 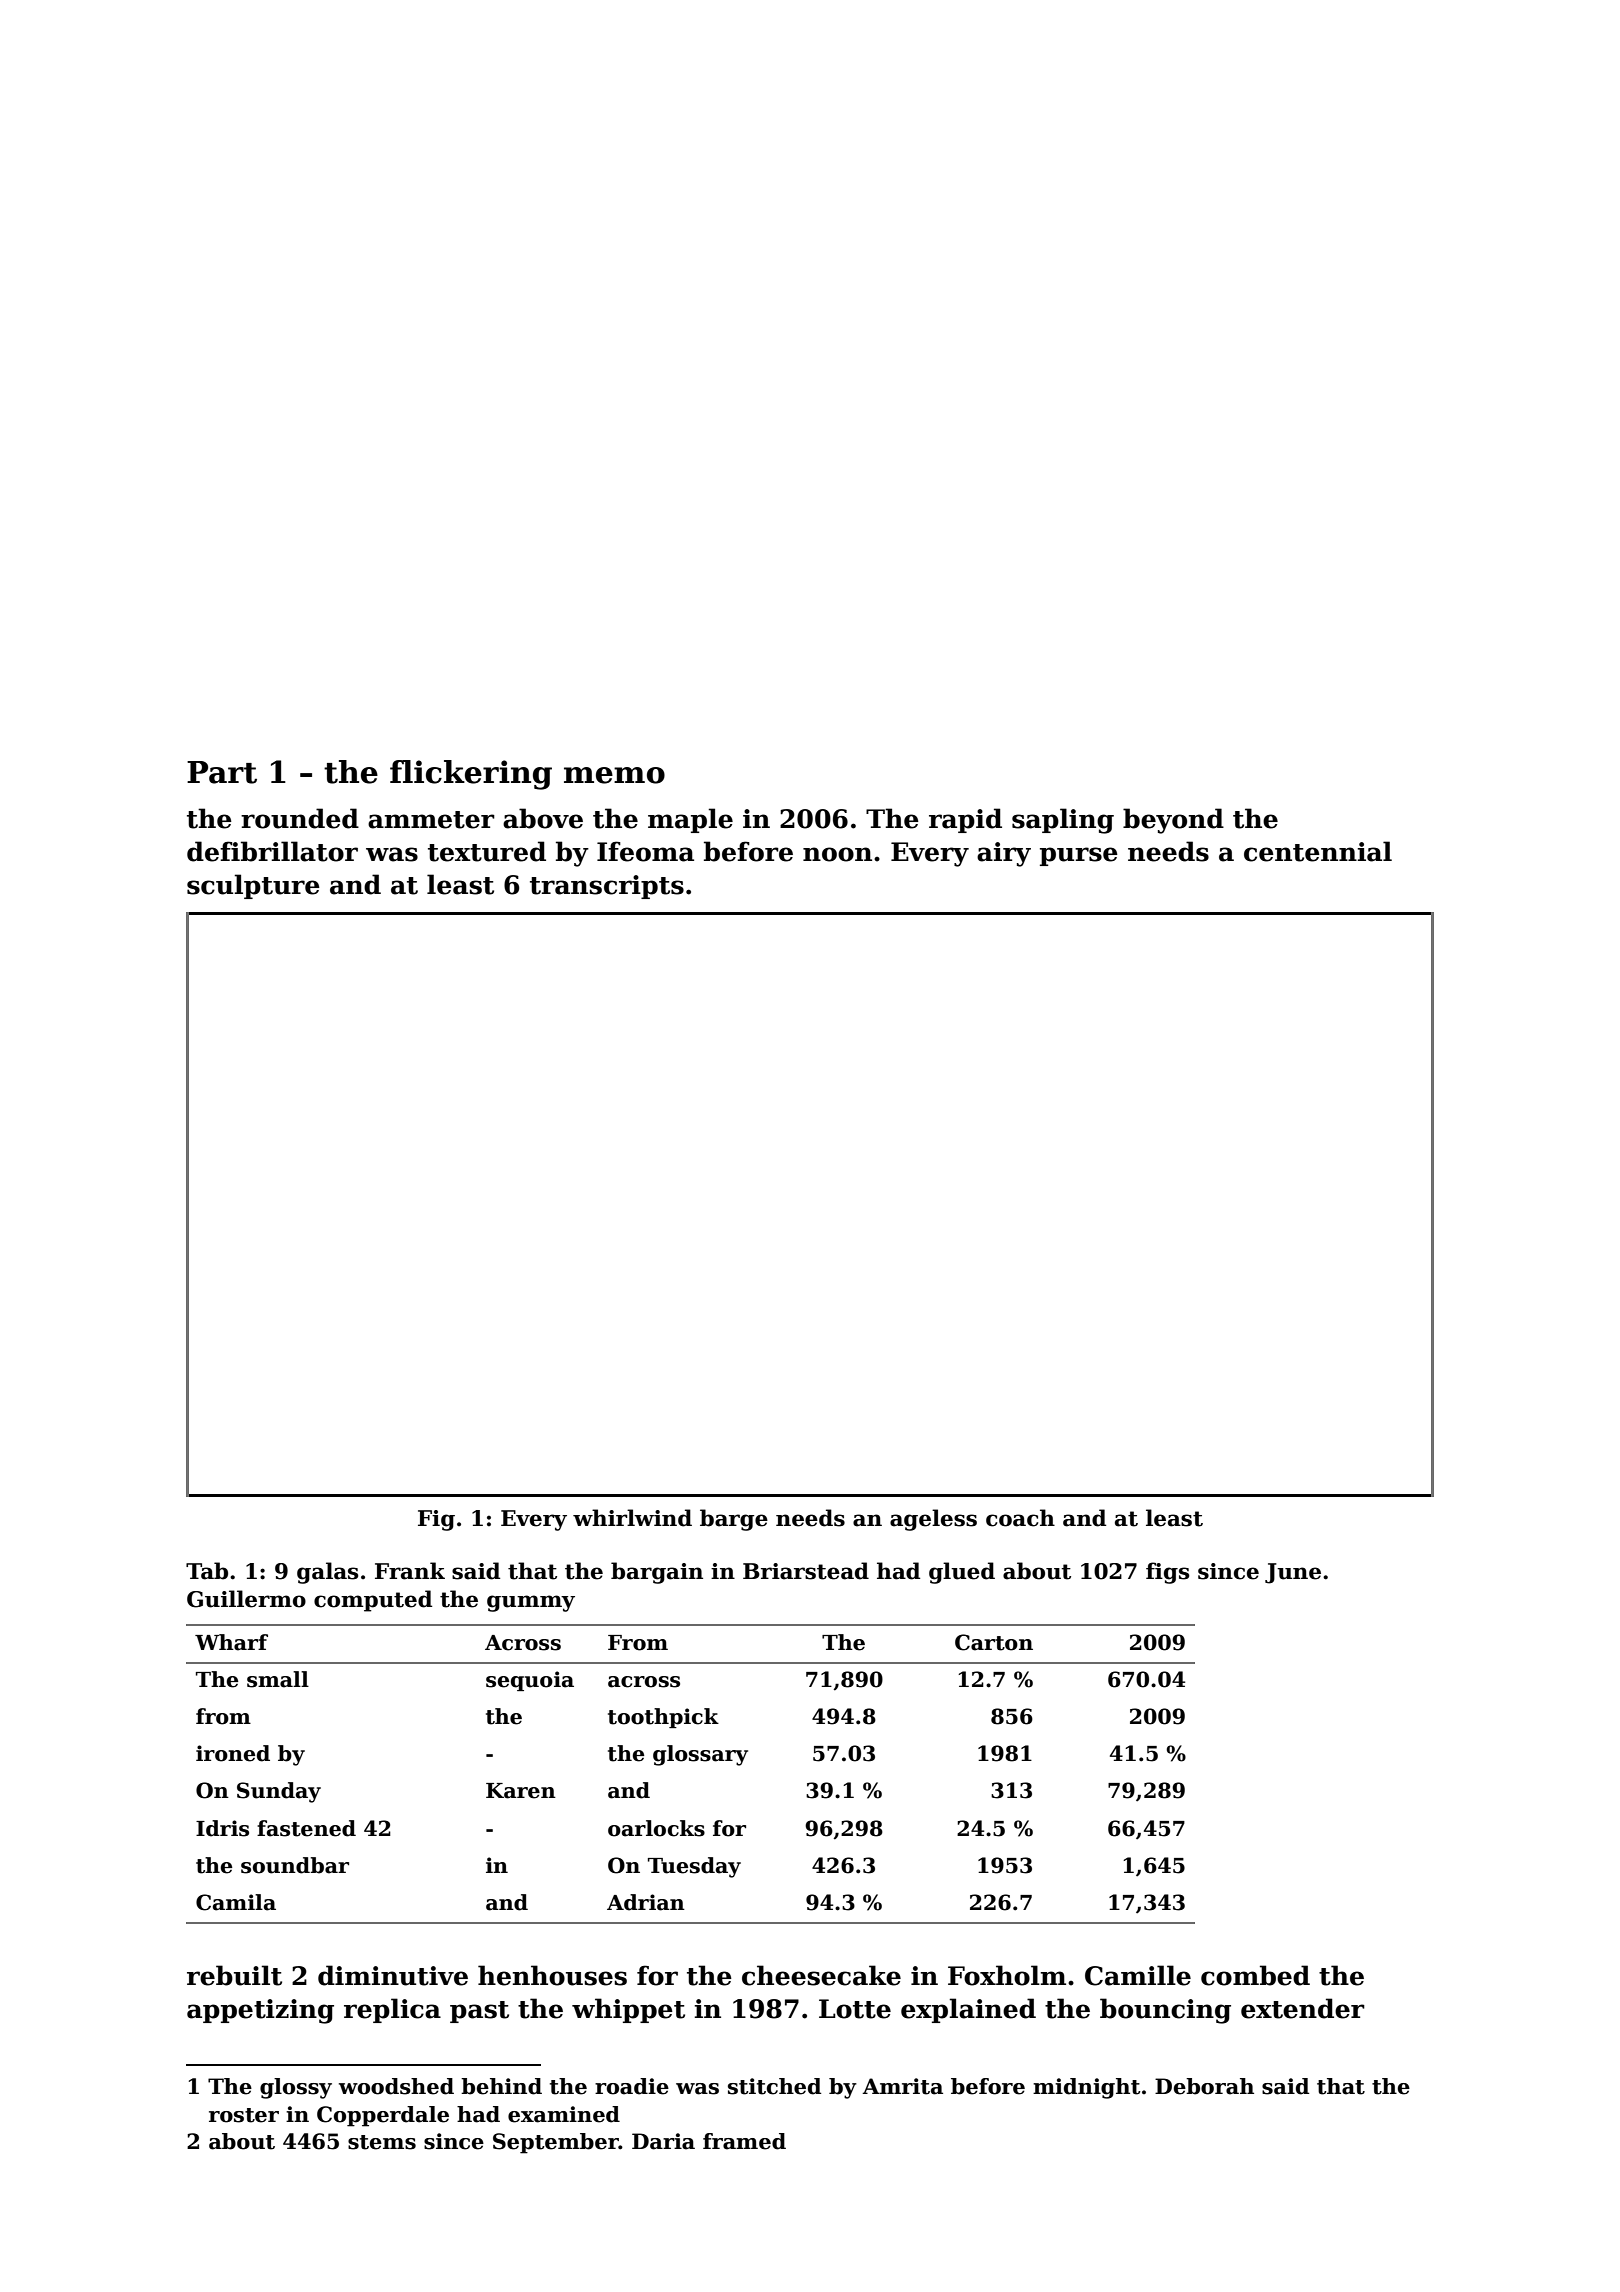 I want to click on Ifeoma, so click(x=645, y=851).
